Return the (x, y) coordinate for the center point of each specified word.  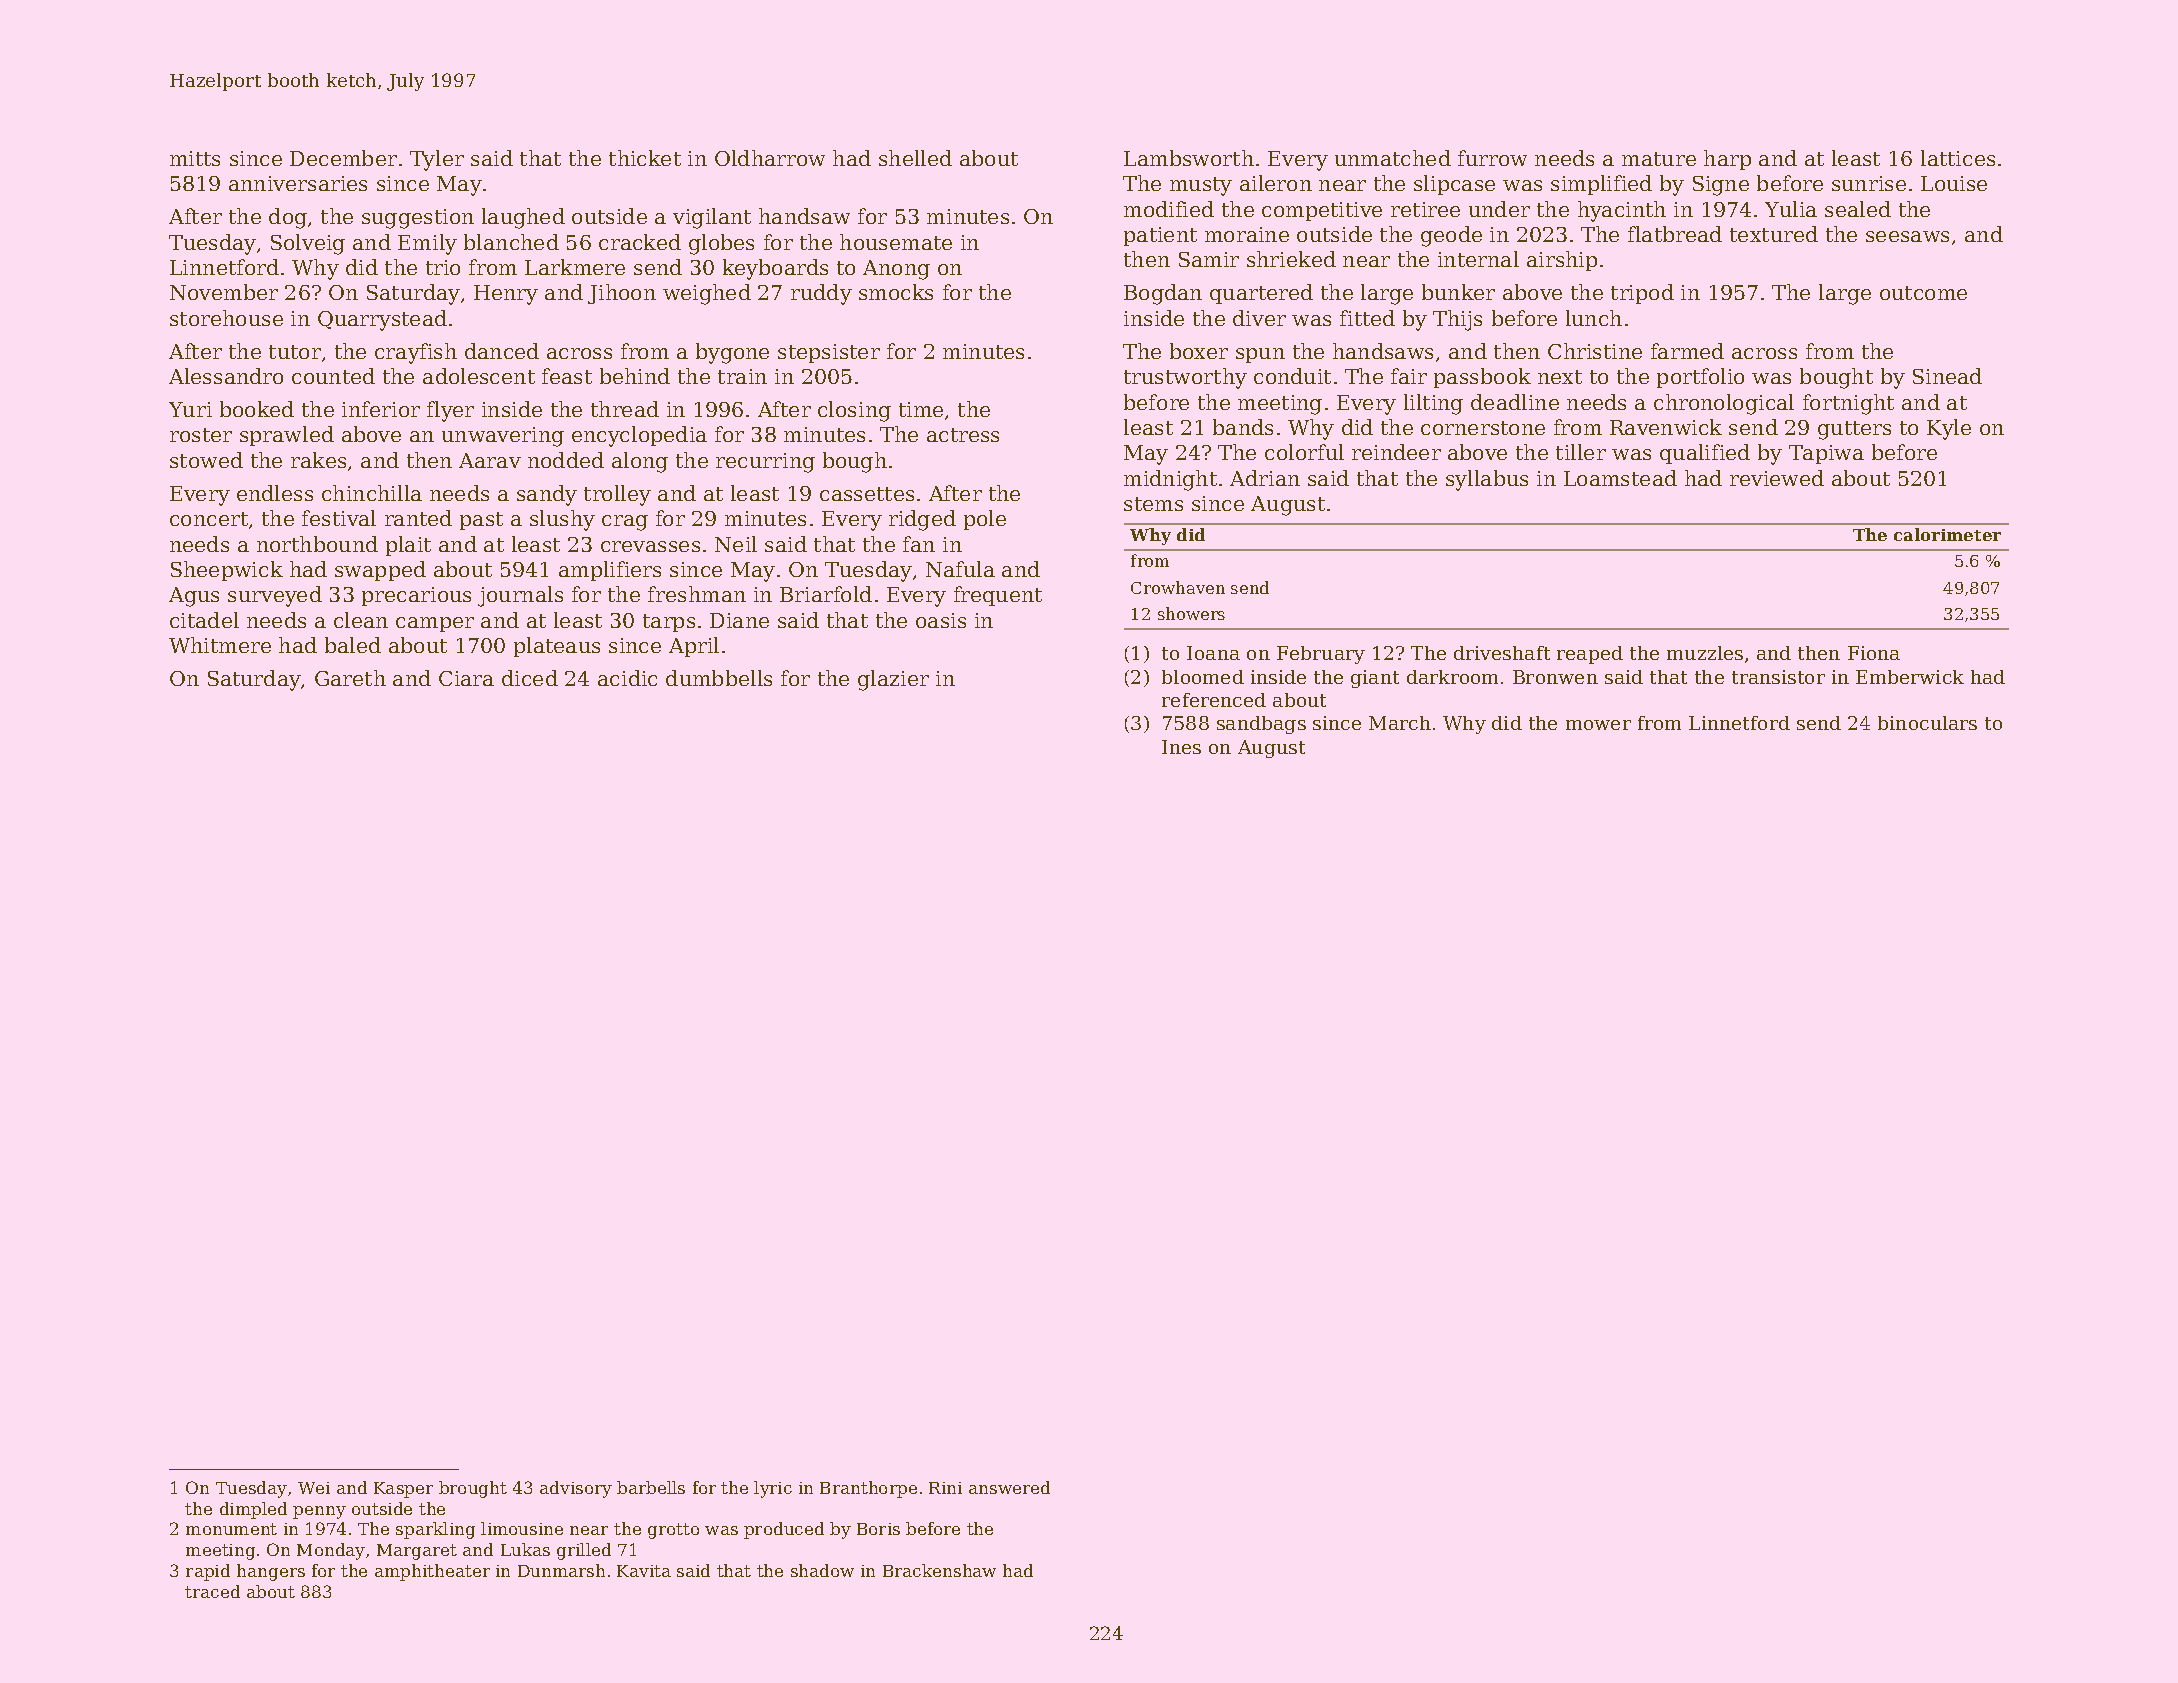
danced (502, 351)
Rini (945, 1488)
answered (1009, 1487)
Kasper (403, 1490)
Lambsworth (1189, 158)
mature (1659, 159)
